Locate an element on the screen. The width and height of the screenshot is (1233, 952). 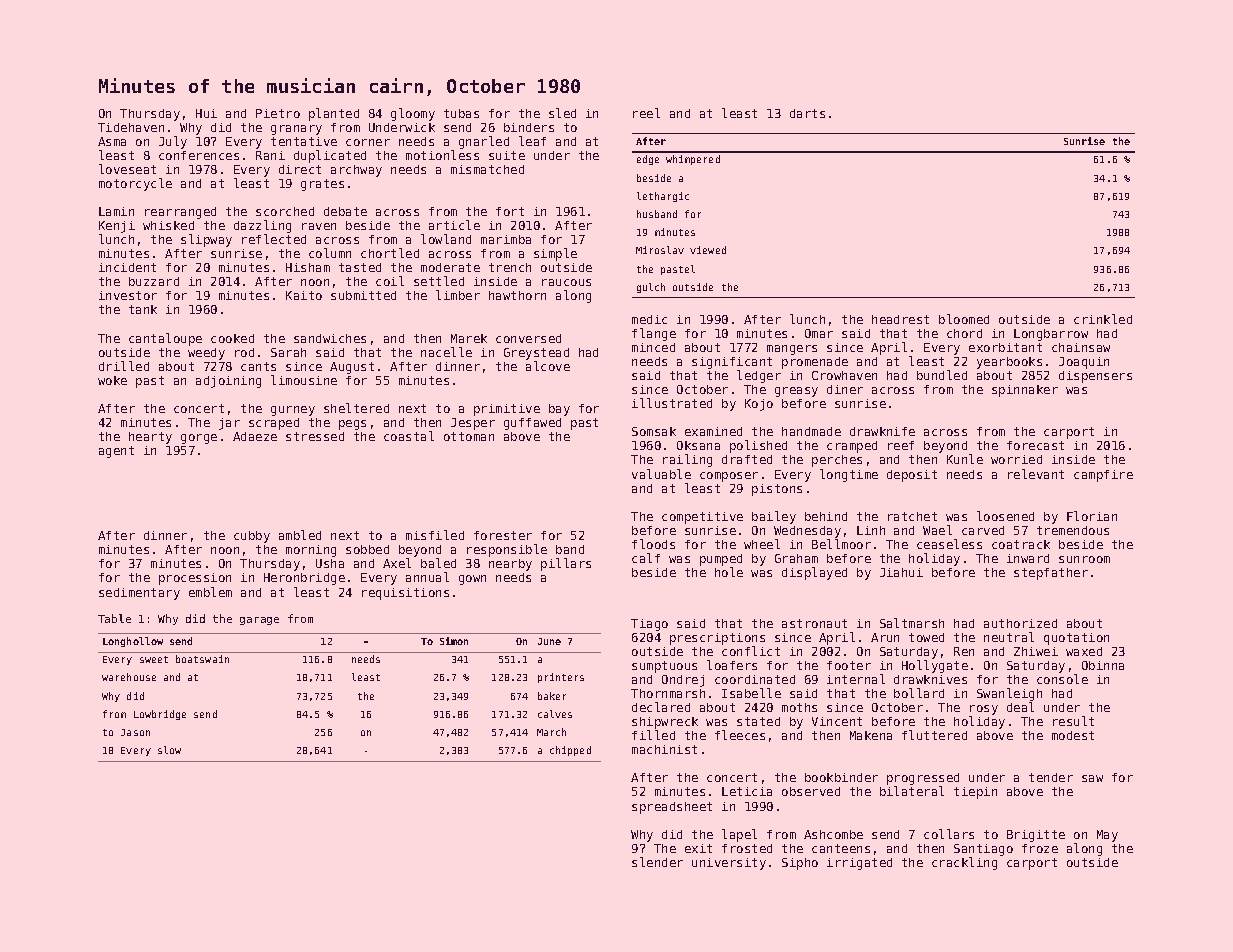
guffawed is located at coordinates (532, 424).
